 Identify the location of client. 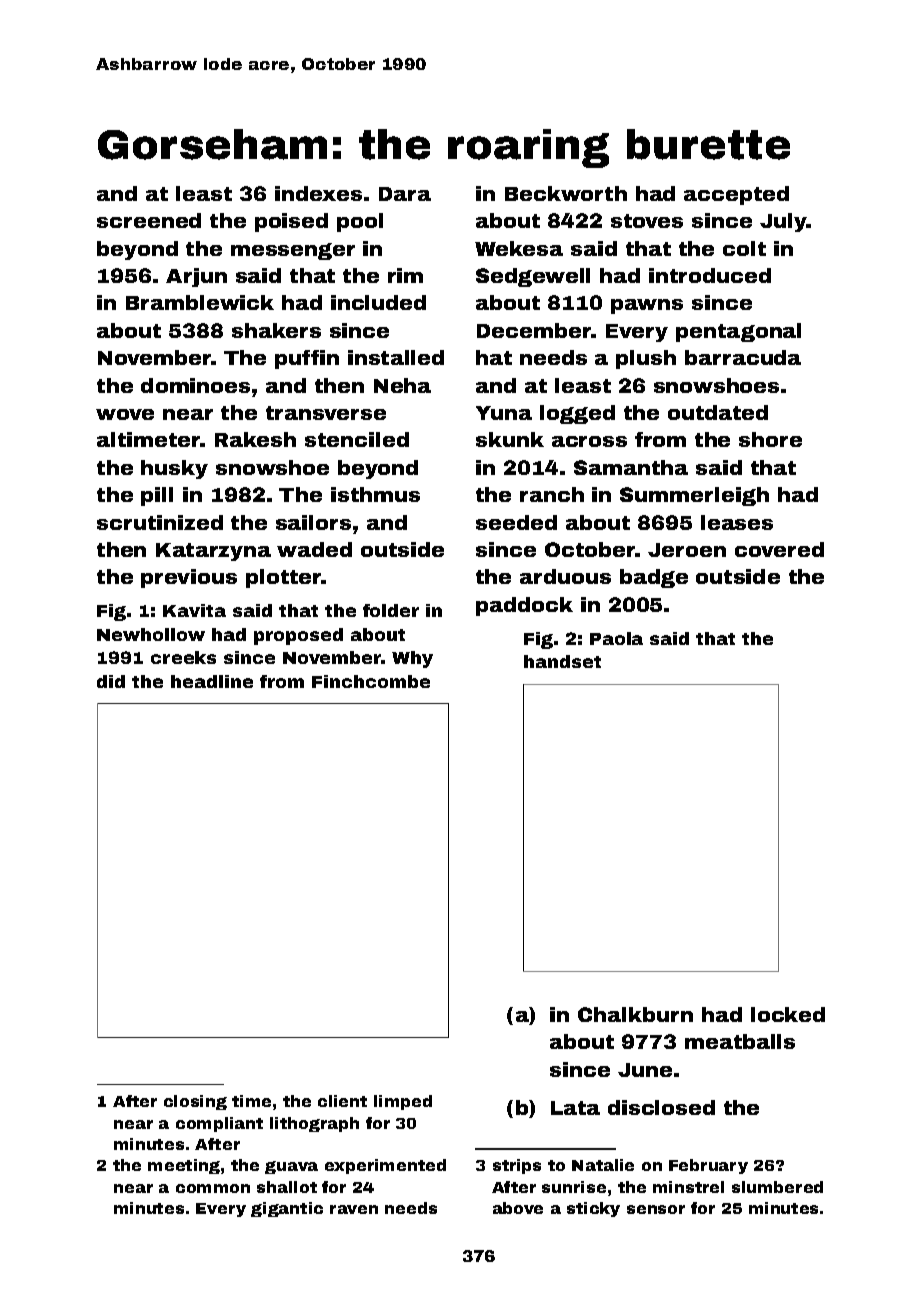
(342, 1101).
